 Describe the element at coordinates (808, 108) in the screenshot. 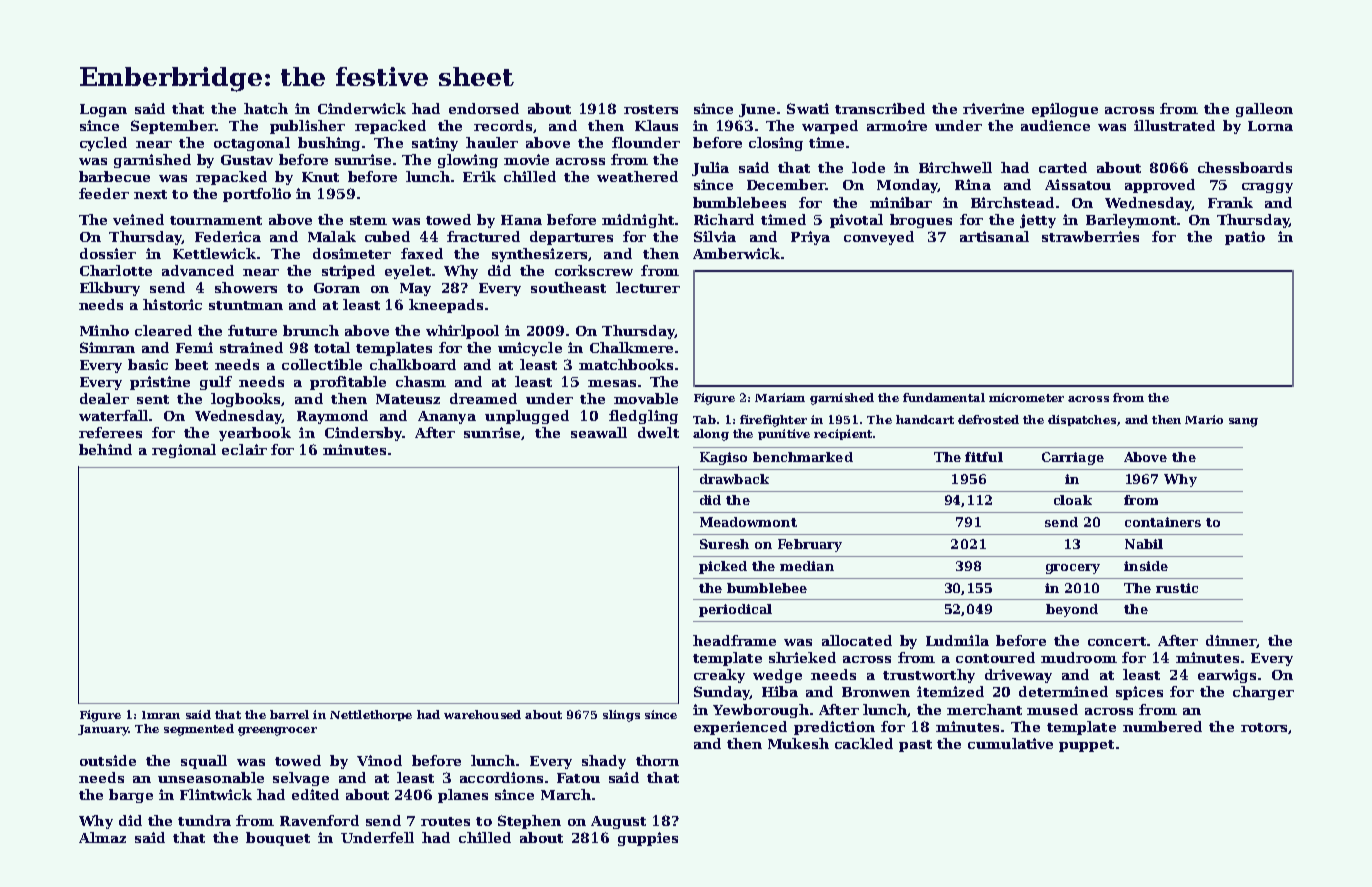

I see `Swati` at that location.
